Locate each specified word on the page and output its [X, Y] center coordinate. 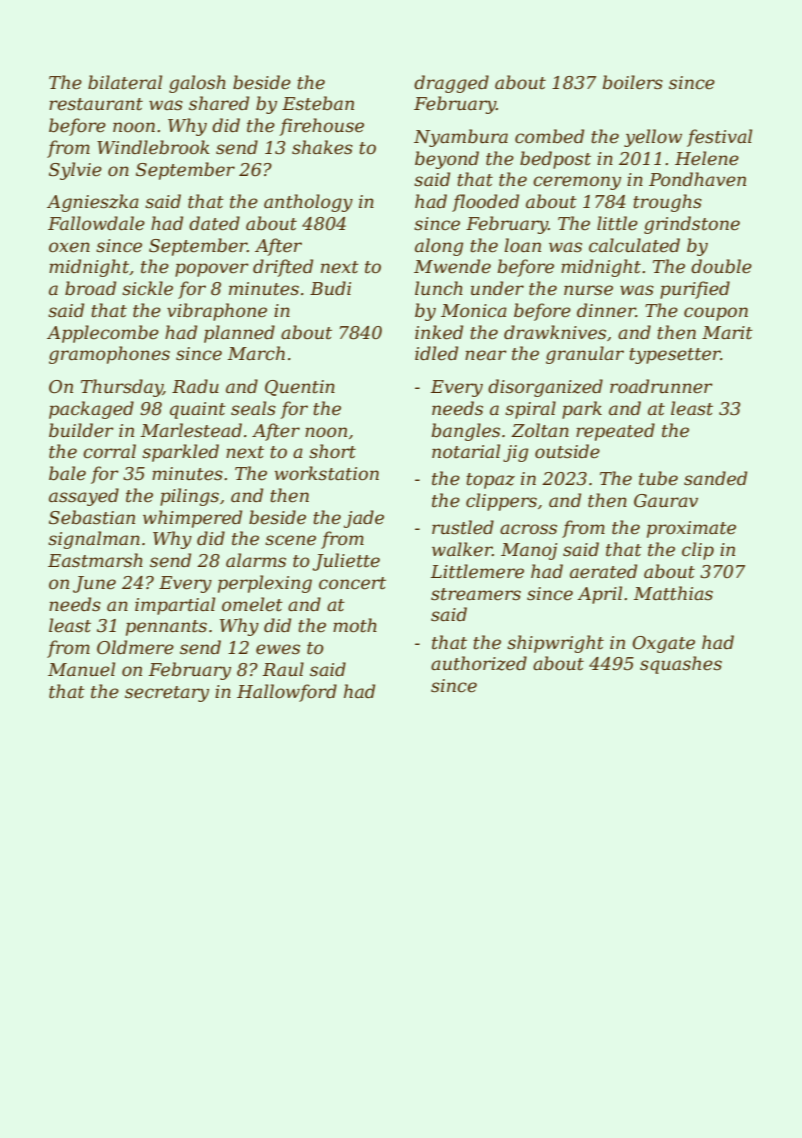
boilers [633, 82]
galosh [197, 84]
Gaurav [666, 501]
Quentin [300, 388]
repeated [615, 432]
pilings [189, 497]
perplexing [265, 584]
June [94, 584]
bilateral [125, 82]
